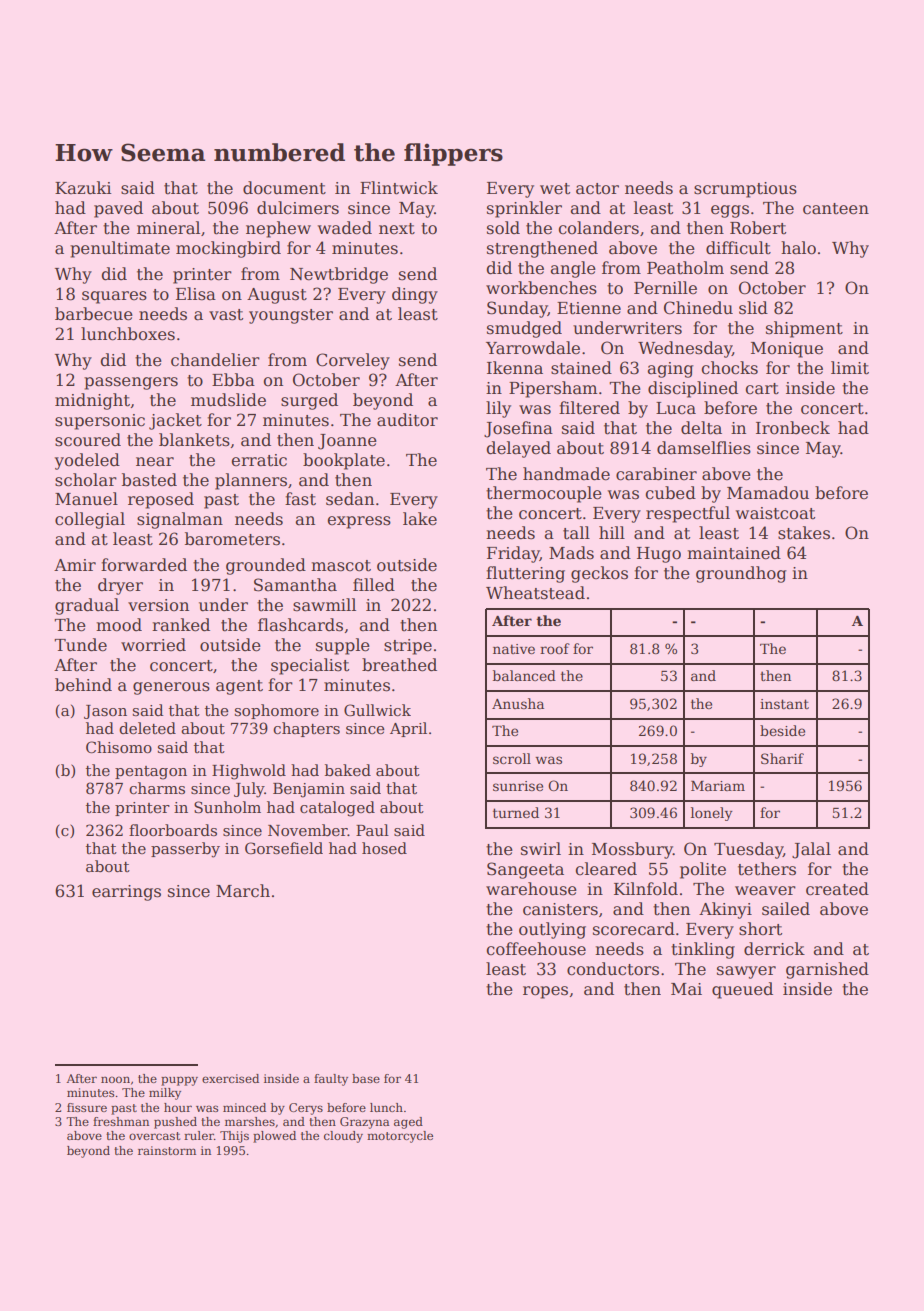  What do you see at coordinates (115, 1079) in the screenshot?
I see `noon` at bounding box center [115, 1079].
